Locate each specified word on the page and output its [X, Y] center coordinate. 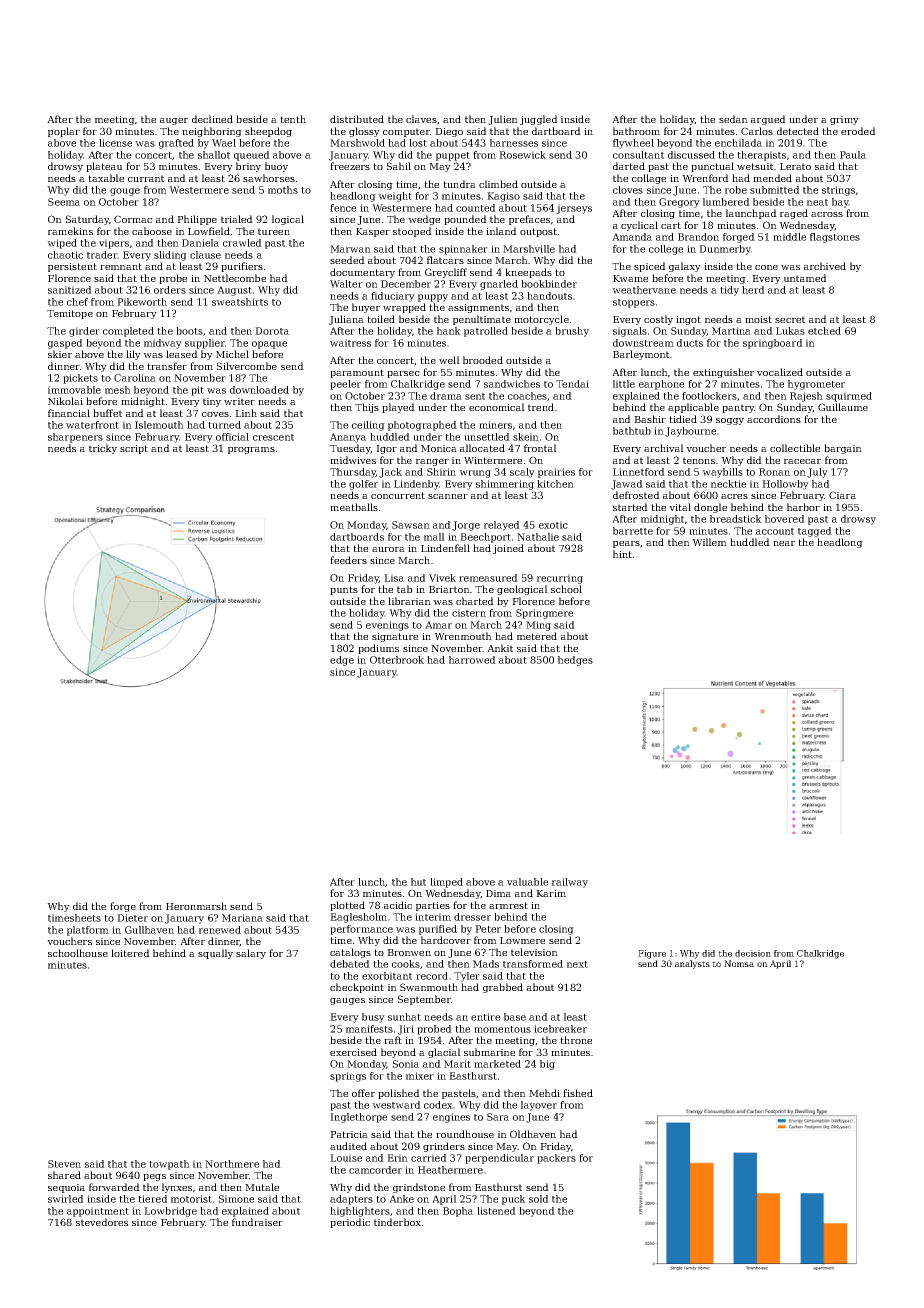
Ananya [348, 438]
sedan [733, 119]
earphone [661, 385]
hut [418, 882]
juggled [539, 120]
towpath [169, 1165]
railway [570, 883]
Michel [232, 354]
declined [212, 119]
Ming [538, 626]
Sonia [406, 1064]
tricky [103, 449]
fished [578, 1093]
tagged [815, 532]
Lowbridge [170, 1212]
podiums [378, 649]
